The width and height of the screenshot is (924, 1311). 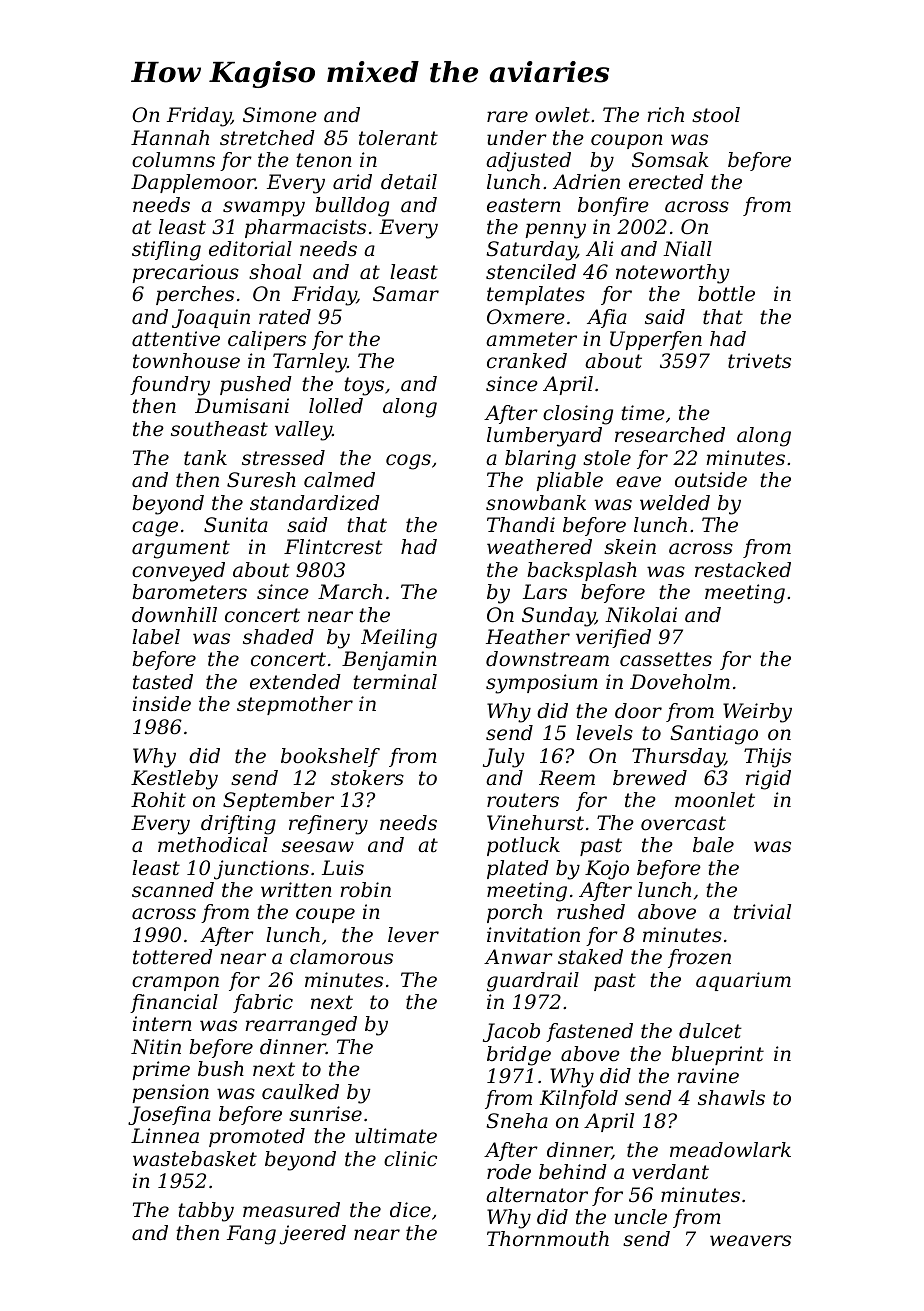 What do you see at coordinates (730, 1150) in the screenshot?
I see `meadowlark` at bounding box center [730, 1150].
